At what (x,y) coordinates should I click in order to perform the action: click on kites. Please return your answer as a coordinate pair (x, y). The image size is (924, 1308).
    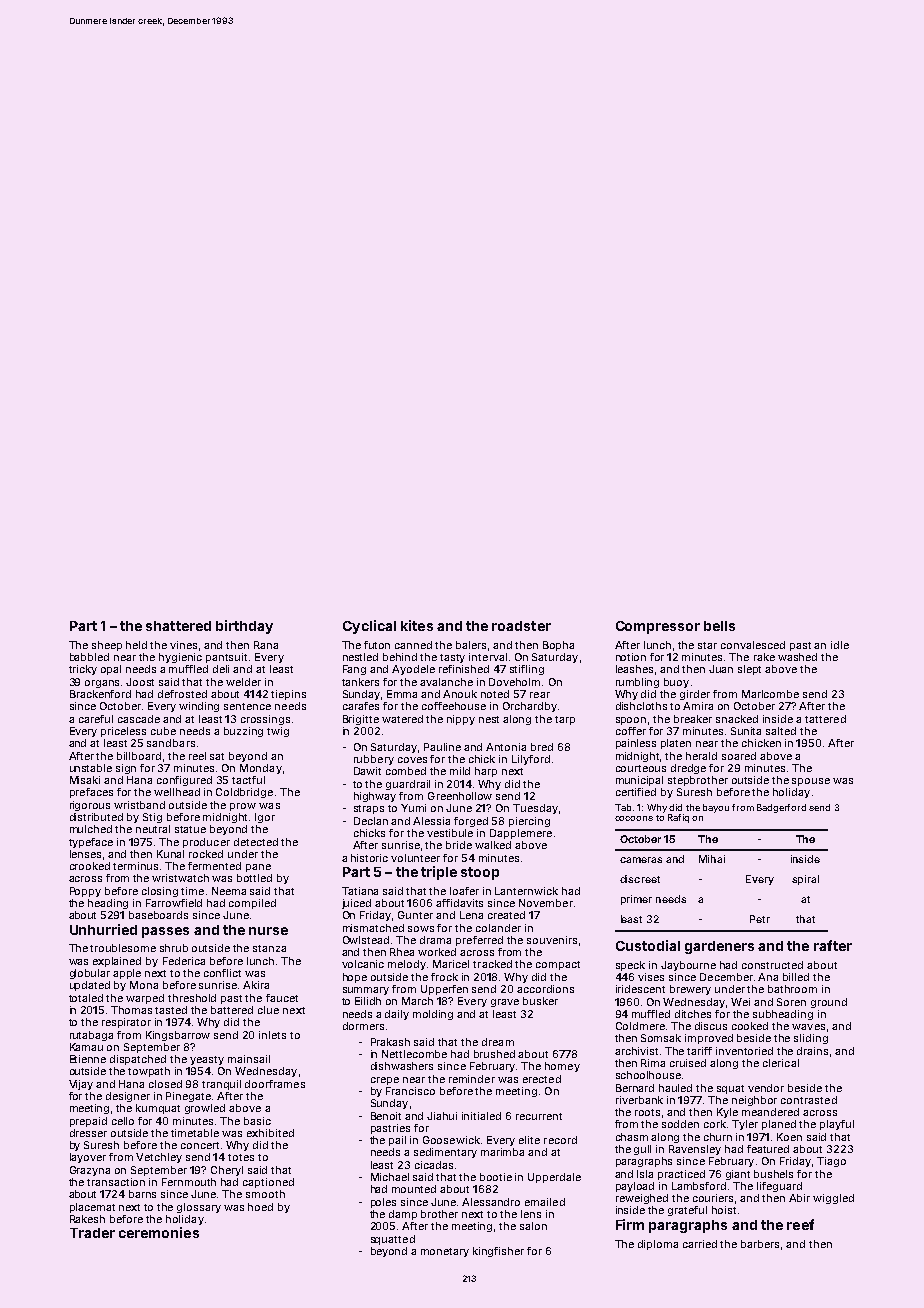
    Looking at the image, I should click on (417, 625).
